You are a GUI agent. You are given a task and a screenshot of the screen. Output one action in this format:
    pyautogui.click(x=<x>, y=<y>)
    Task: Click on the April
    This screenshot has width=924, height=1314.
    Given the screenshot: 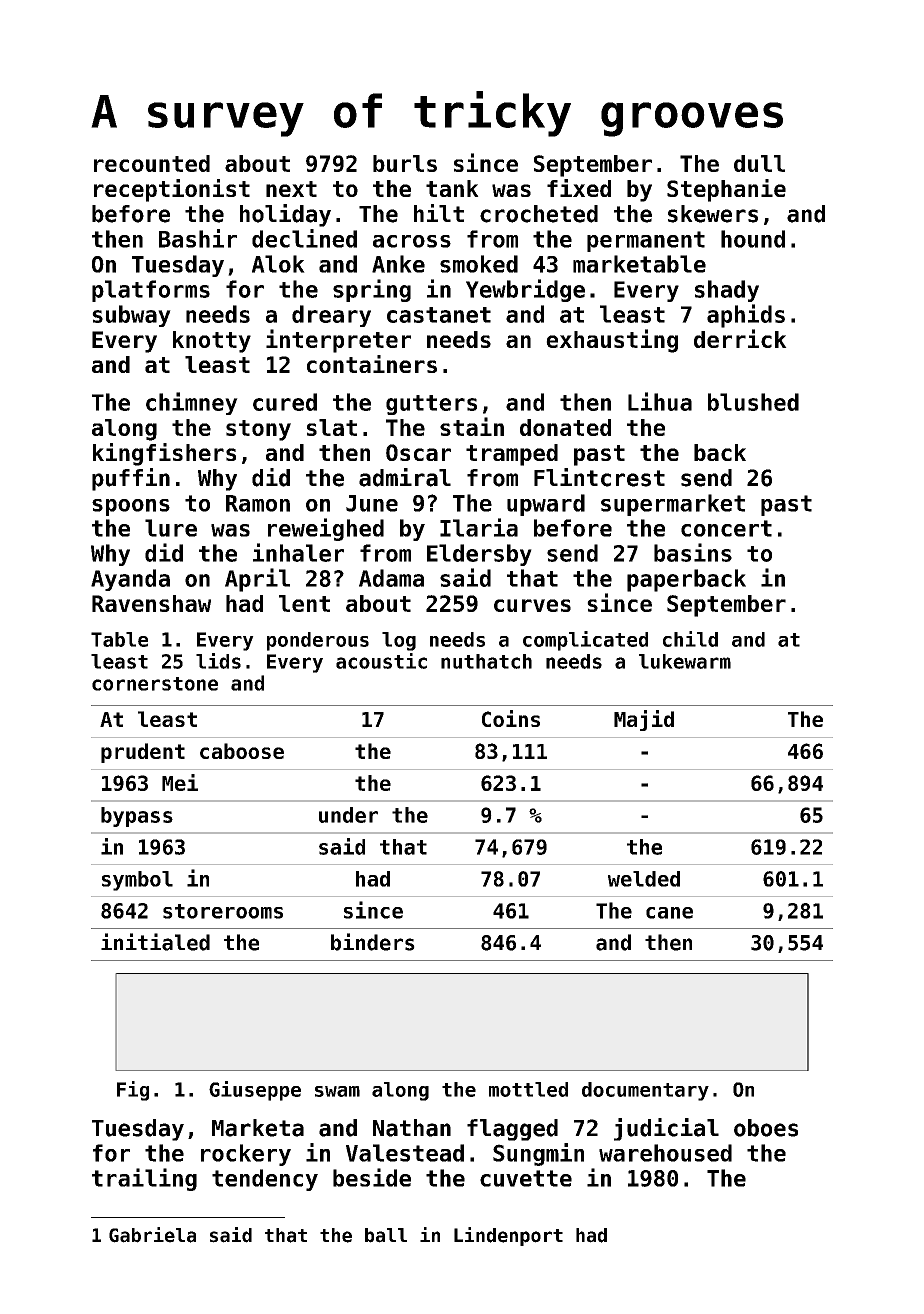 What is the action you would take?
    pyautogui.click(x=257, y=580)
